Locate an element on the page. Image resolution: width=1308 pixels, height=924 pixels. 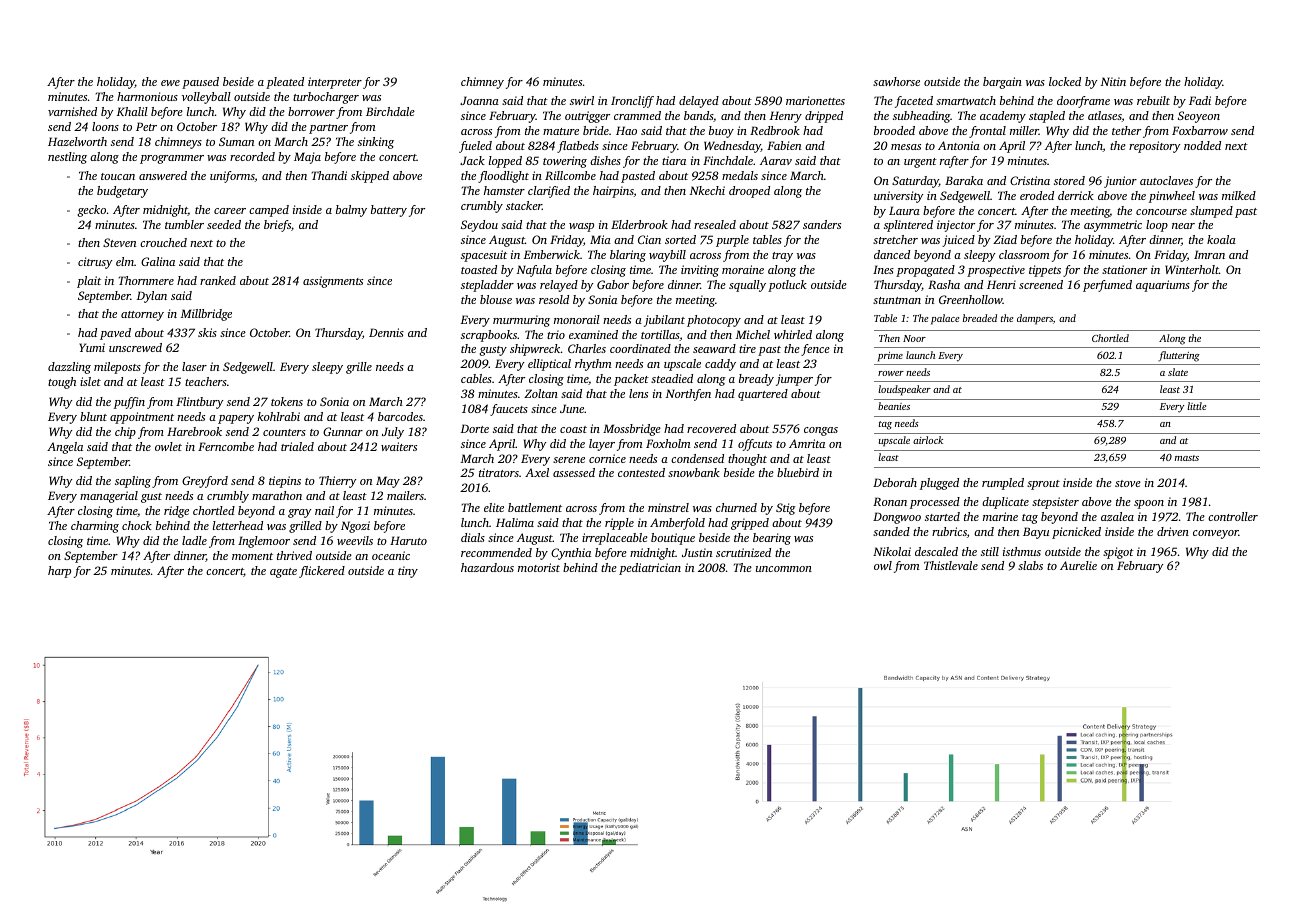
Ferncombe is located at coordinates (226, 446).
